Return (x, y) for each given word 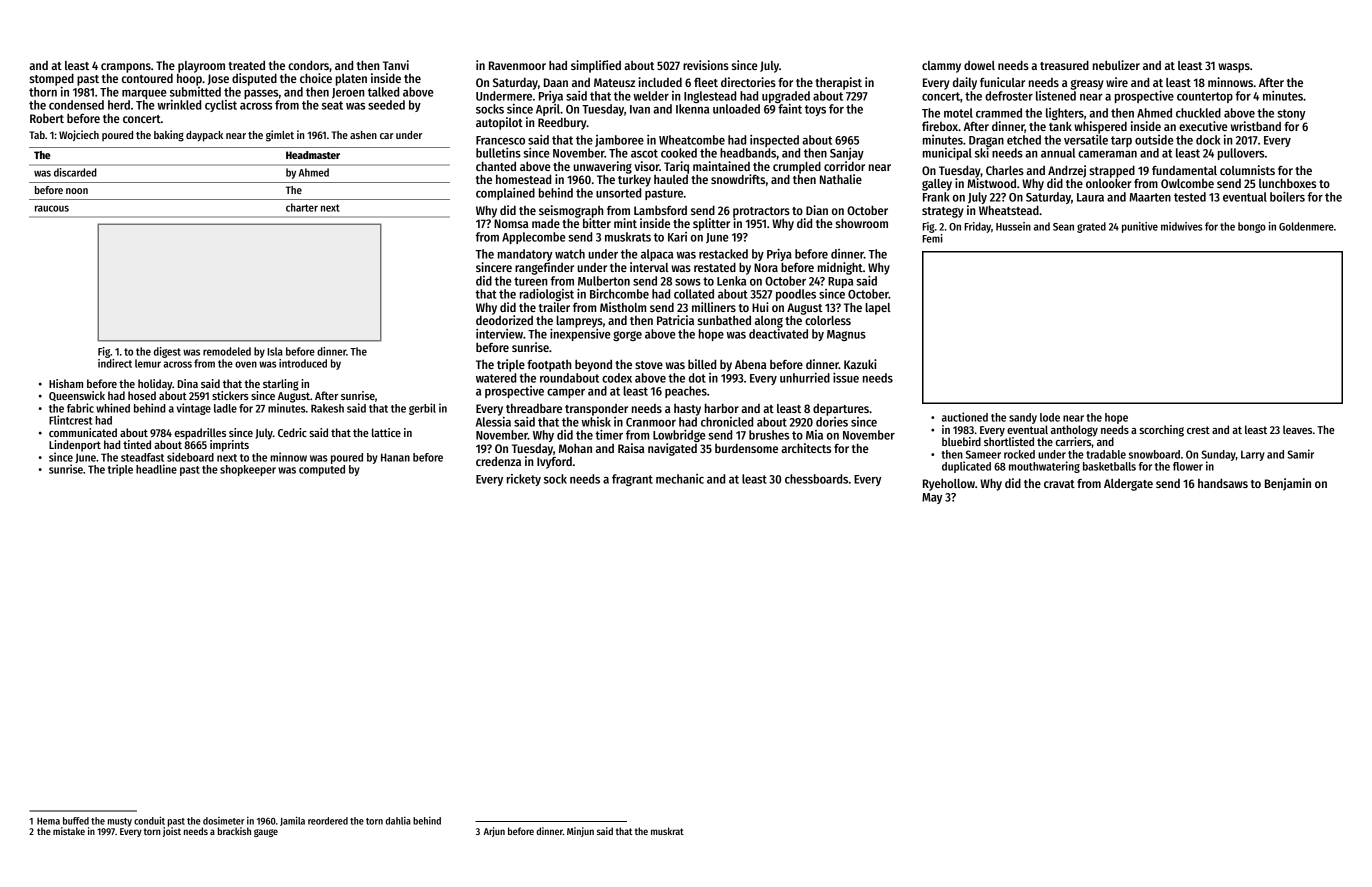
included (660, 82)
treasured (1064, 65)
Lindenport (75, 446)
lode (1050, 417)
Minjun (580, 832)
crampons (126, 68)
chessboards (816, 479)
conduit (149, 820)
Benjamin (1288, 484)
